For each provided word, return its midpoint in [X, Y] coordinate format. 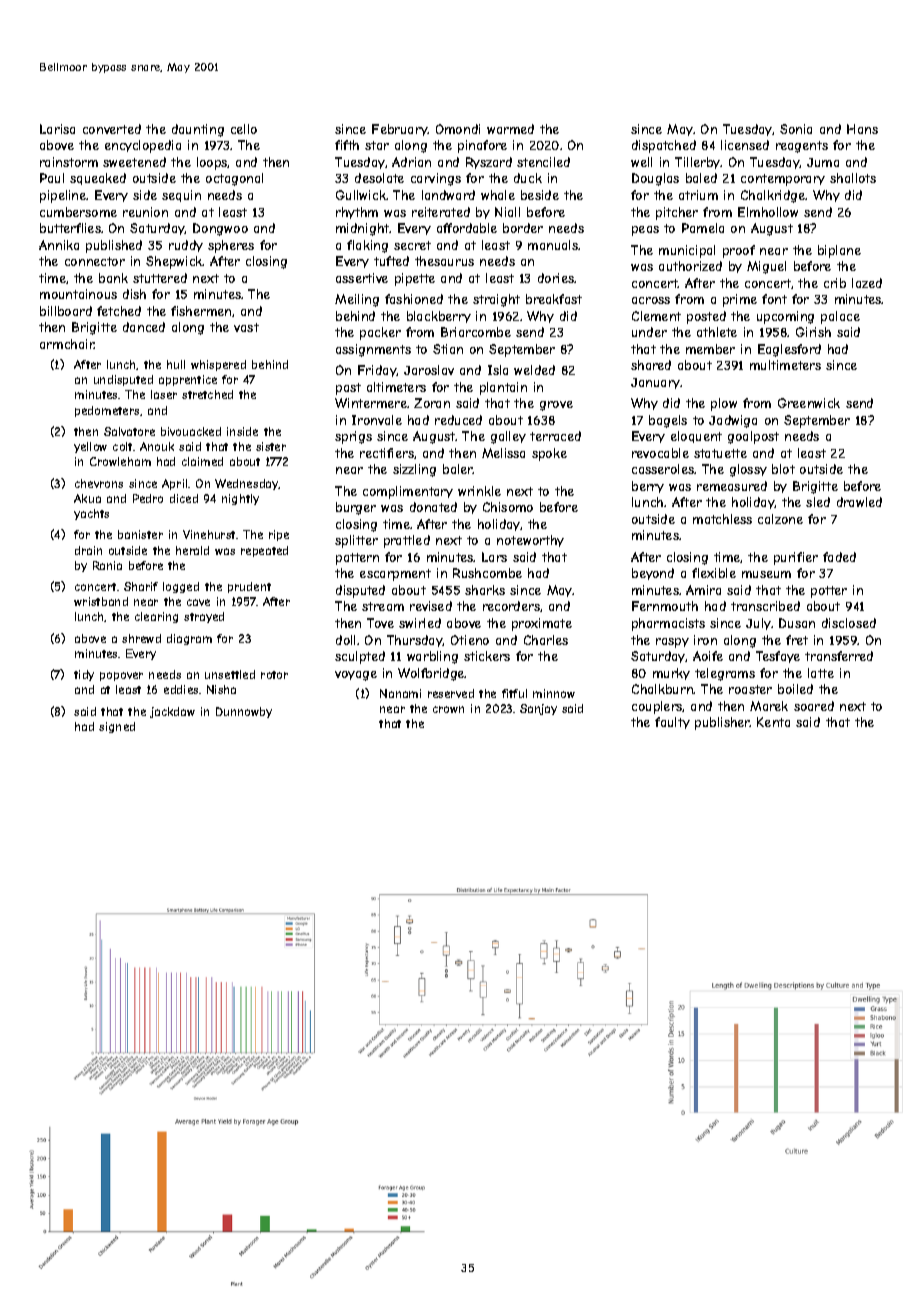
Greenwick [809, 403]
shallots [853, 178]
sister [271, 446]
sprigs [353, 437]
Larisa [57, 129]
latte [821, 673]
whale [498, 195]
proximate [542, 624]
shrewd [141, 638]
